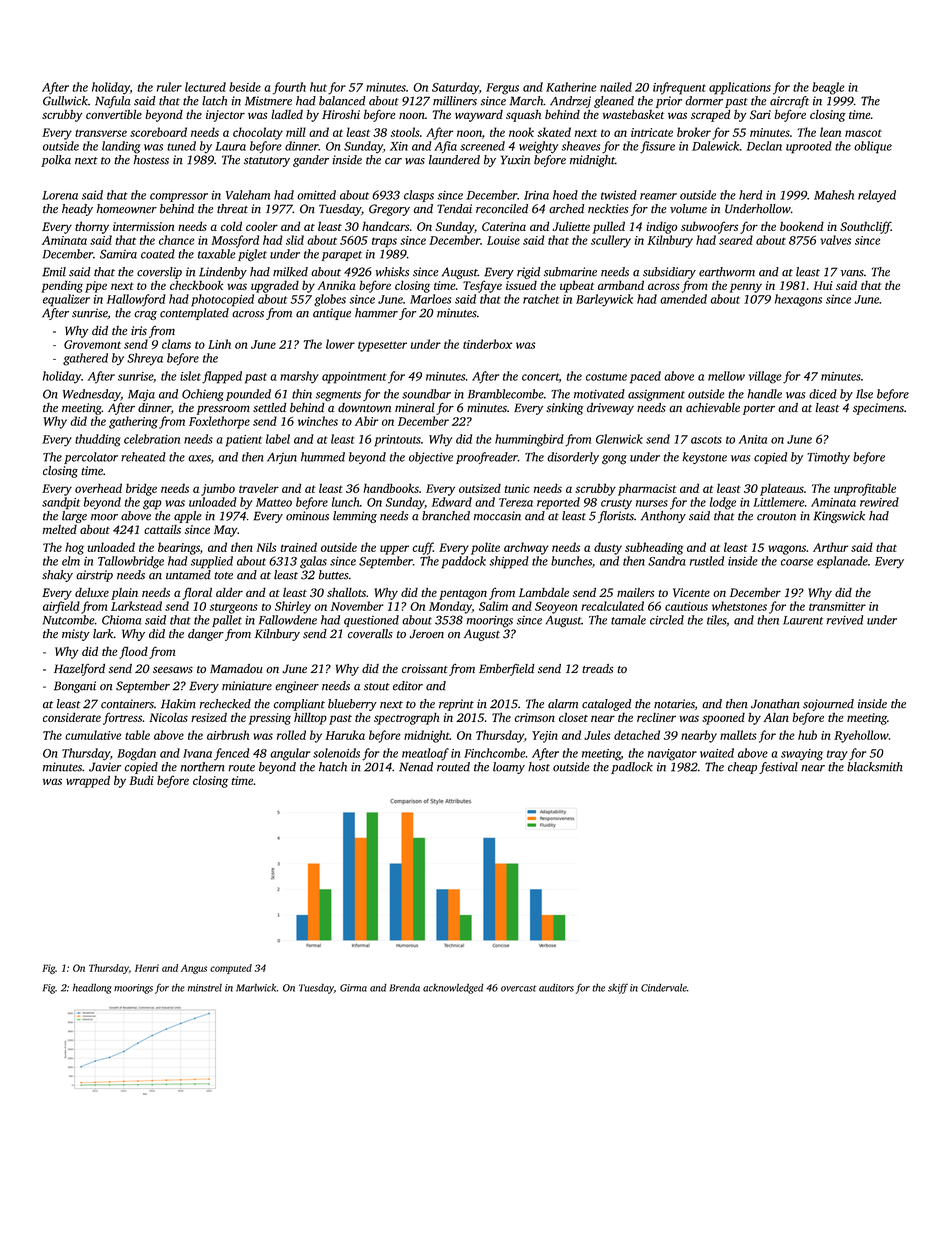 This screenshot has height=1233, width=952. I want to click on rewired, so click(879, 502).
